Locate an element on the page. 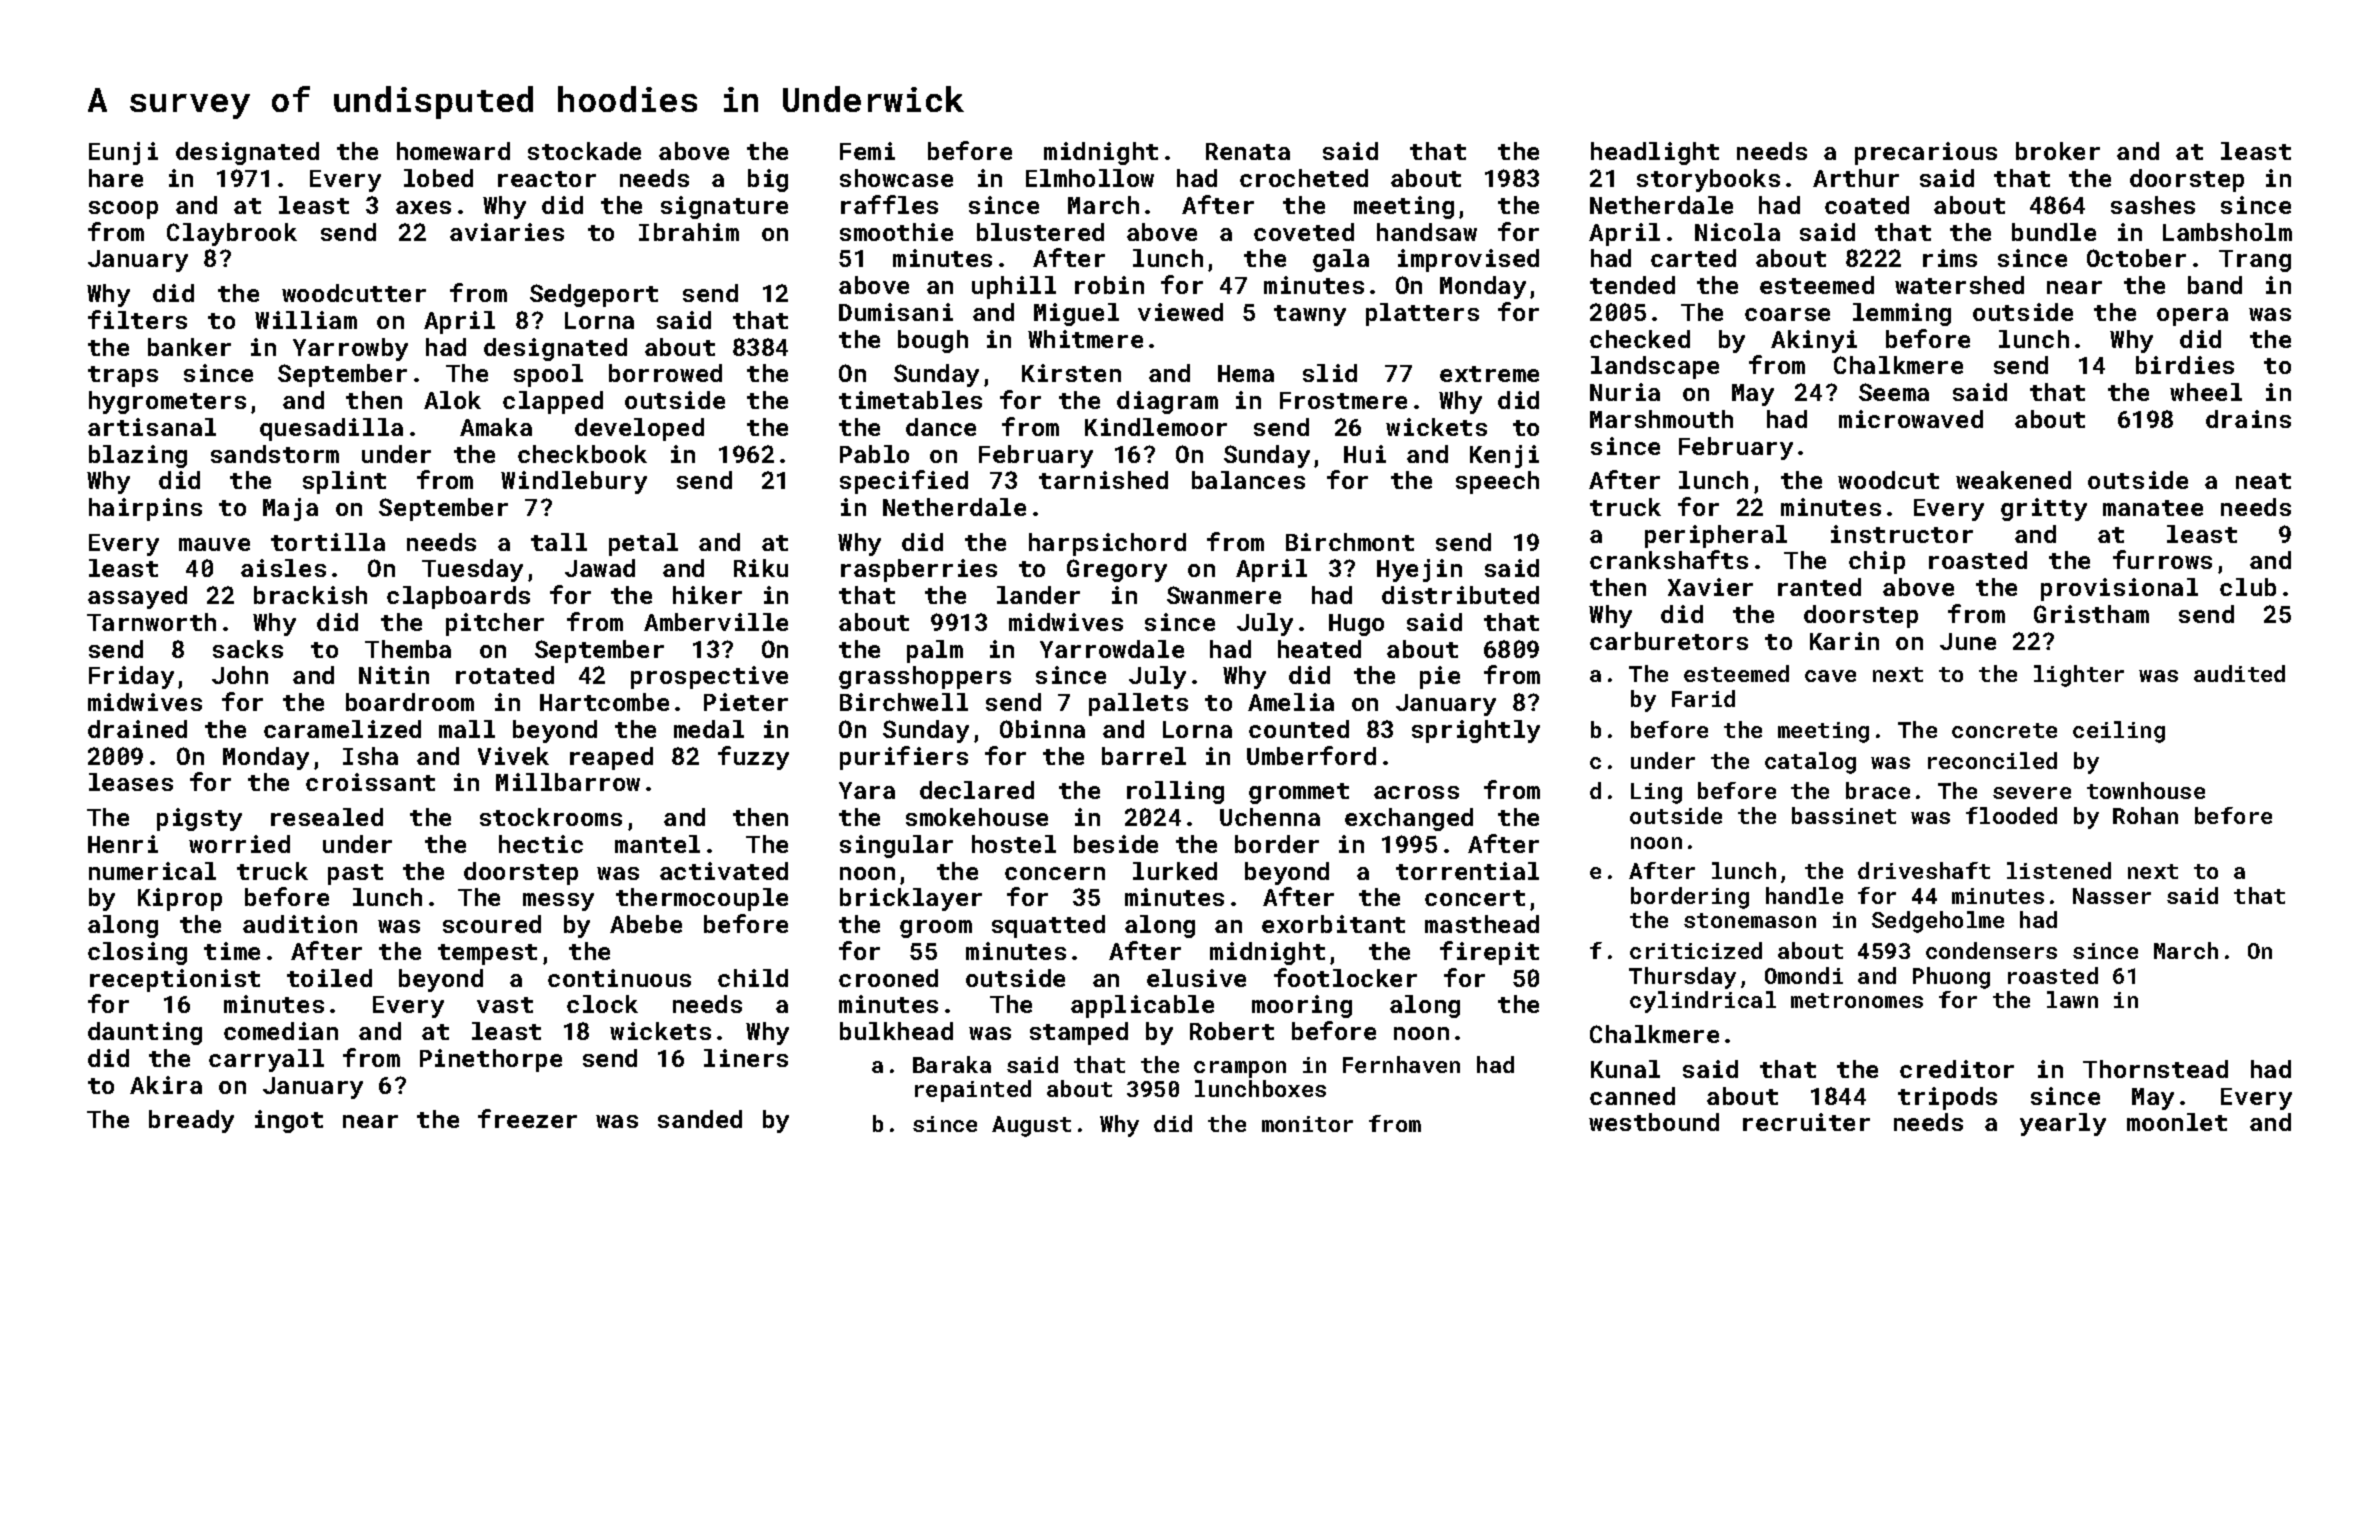 This document has height=1540, width=2380. August is located at coordinates (1031, 1126).
